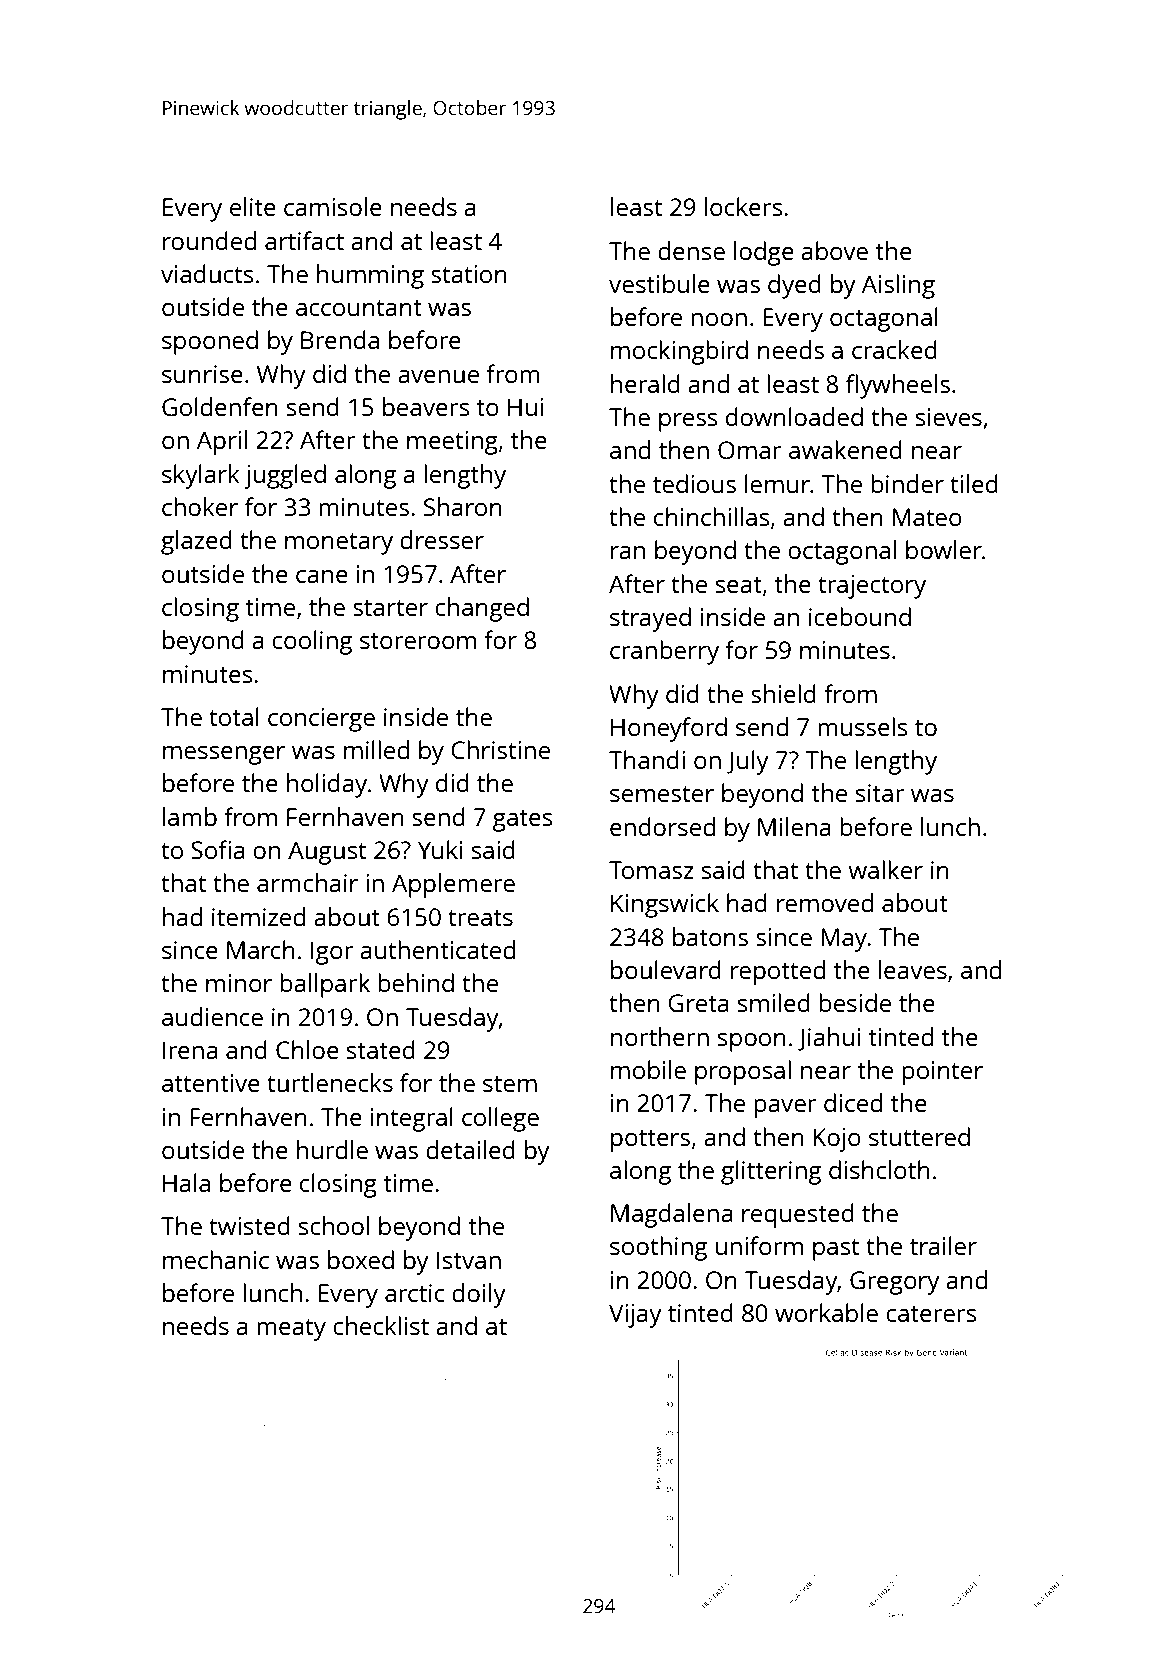 The height and width of the screenshot is (1654, 1165). I want to click on stated, so click(381, 1049).
